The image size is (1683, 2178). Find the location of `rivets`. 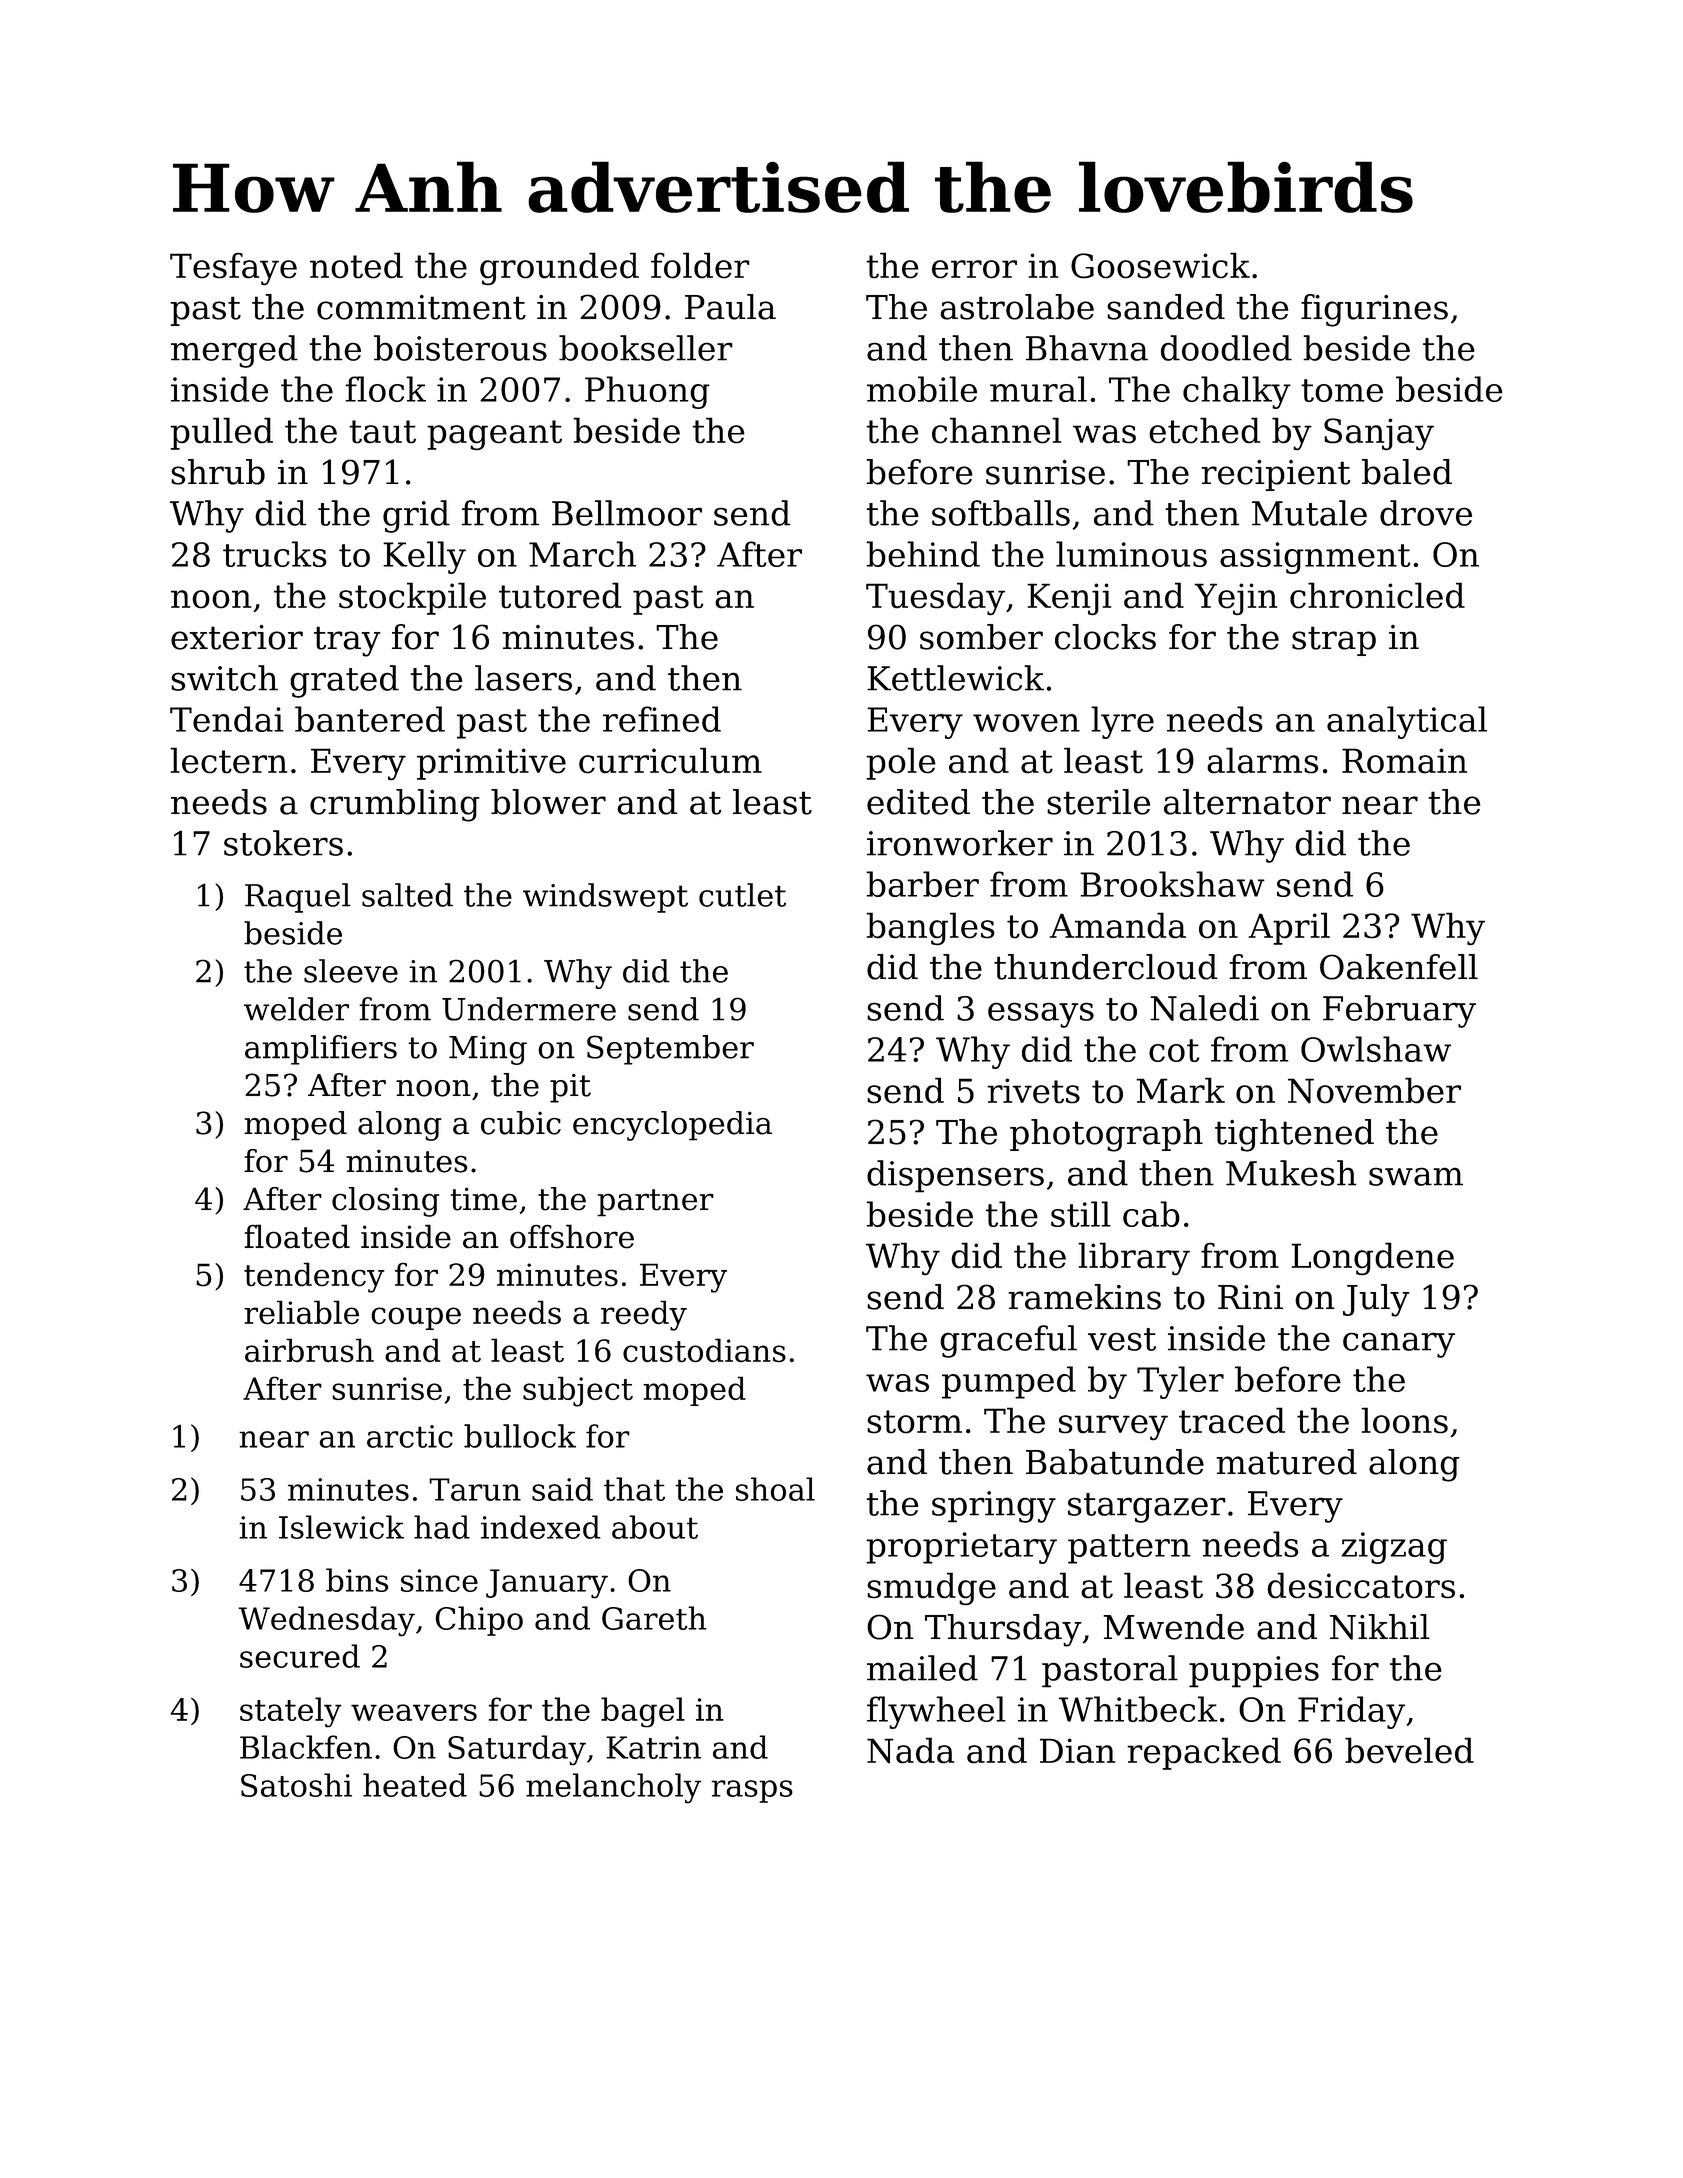

rivets is located at coordinates (1033, 1090).
